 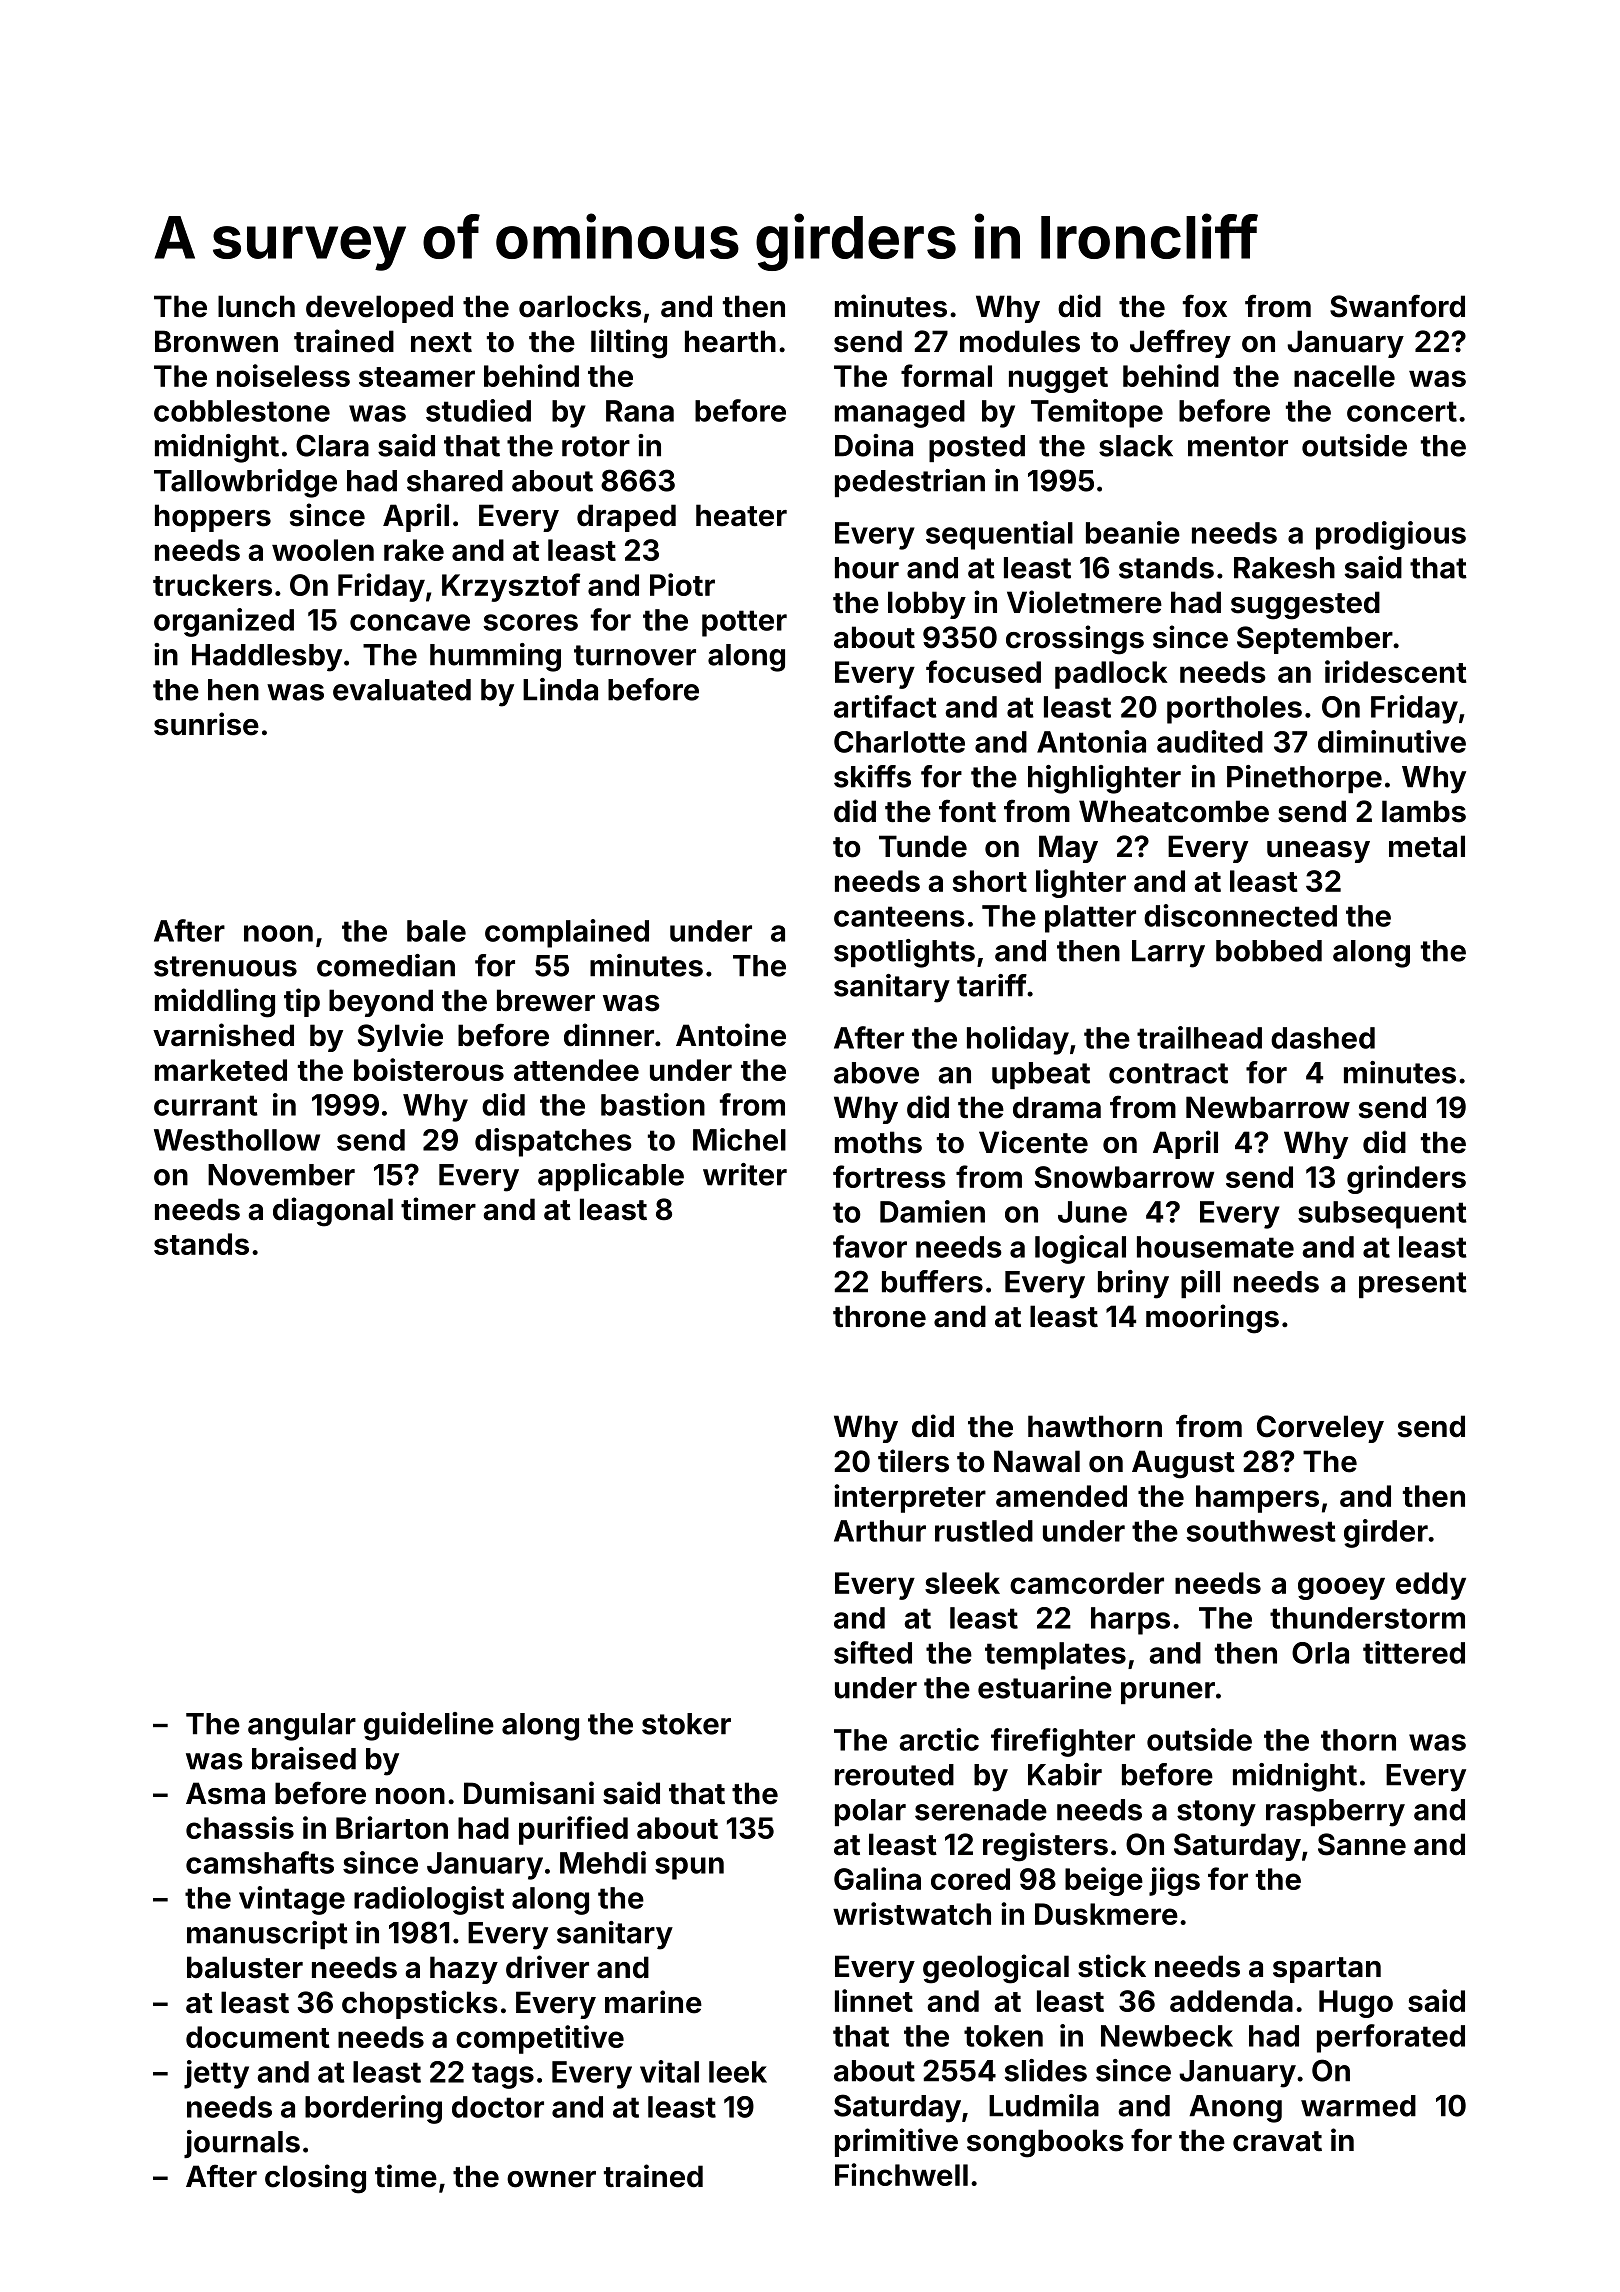 I want to click on stoker, so click(x=686, y=1724).
